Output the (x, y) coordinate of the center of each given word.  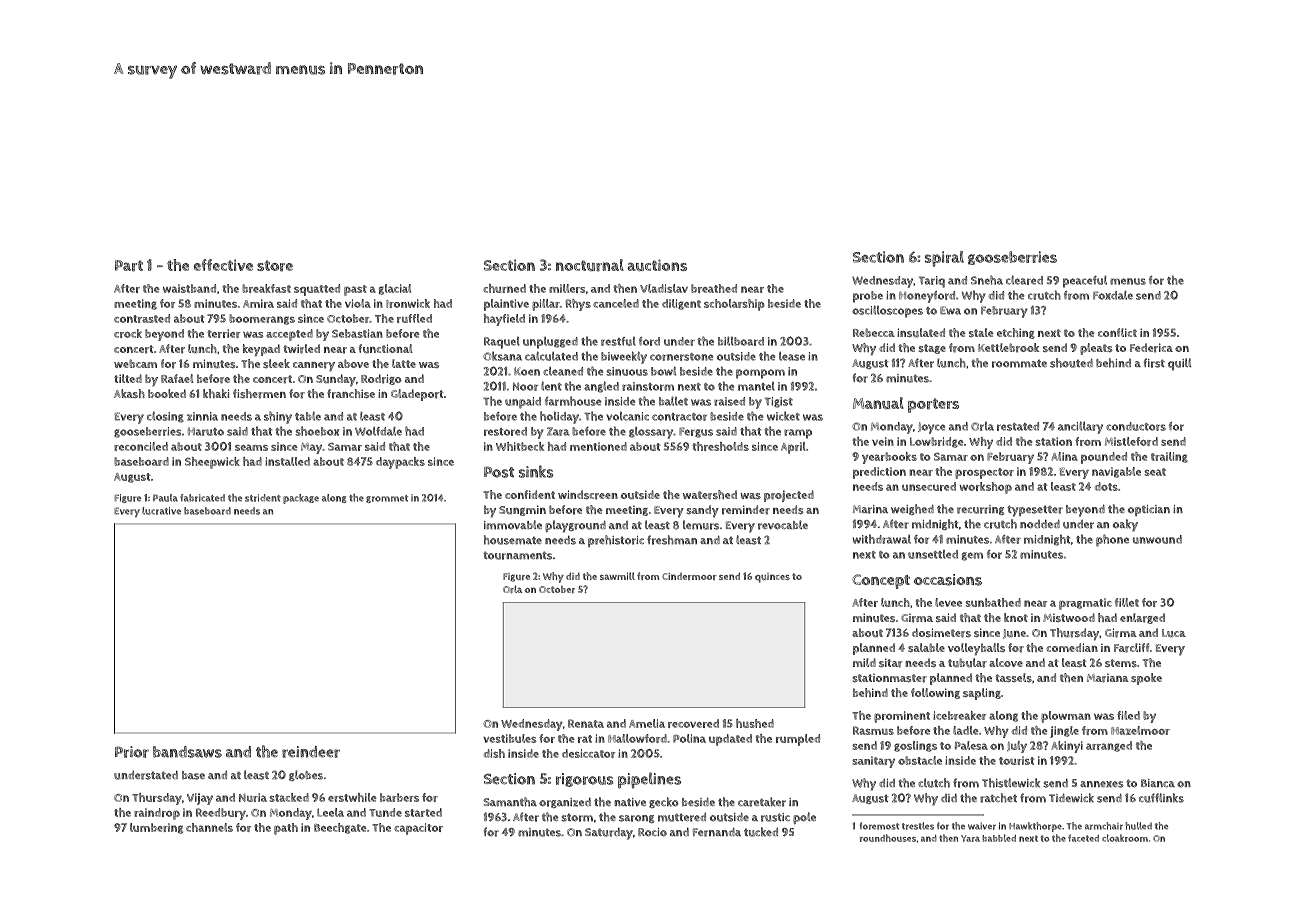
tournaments (517, 555)
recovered (693, 723)
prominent (902, 717)
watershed (710, 495)
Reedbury (221, 814)
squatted (317, 290)
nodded (1040, 524)
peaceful (1085, 281)
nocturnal (590, 265)
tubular (967, 663)
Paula (165, 498)
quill (1180, 364)
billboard (741, 341)
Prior (132, 752)
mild (864, 662)
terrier (223, 333)
